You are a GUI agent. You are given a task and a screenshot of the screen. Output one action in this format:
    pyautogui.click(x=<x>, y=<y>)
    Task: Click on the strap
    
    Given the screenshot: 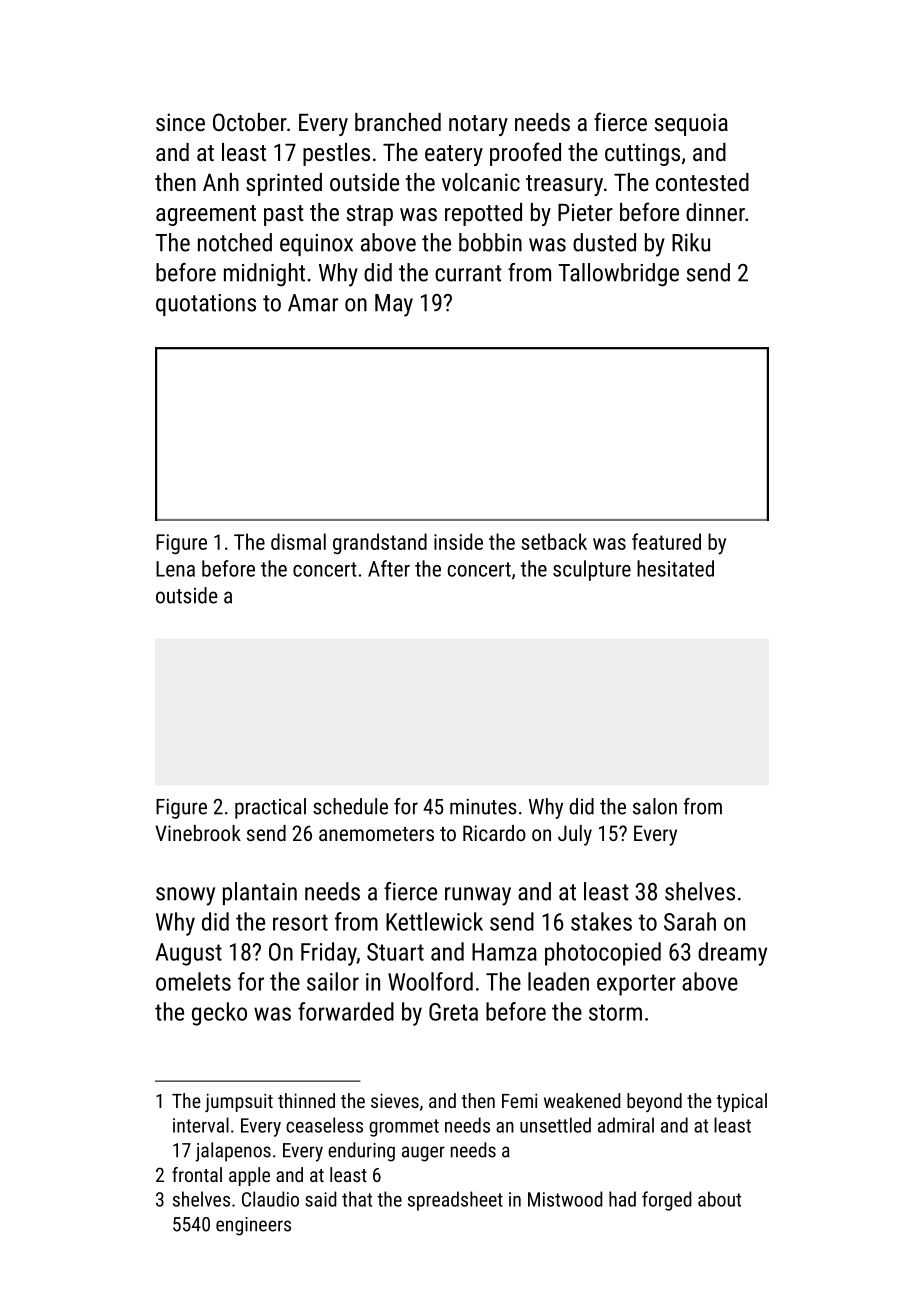 What is the action you would take?
    pyautogui.click(x=370, y=215)
